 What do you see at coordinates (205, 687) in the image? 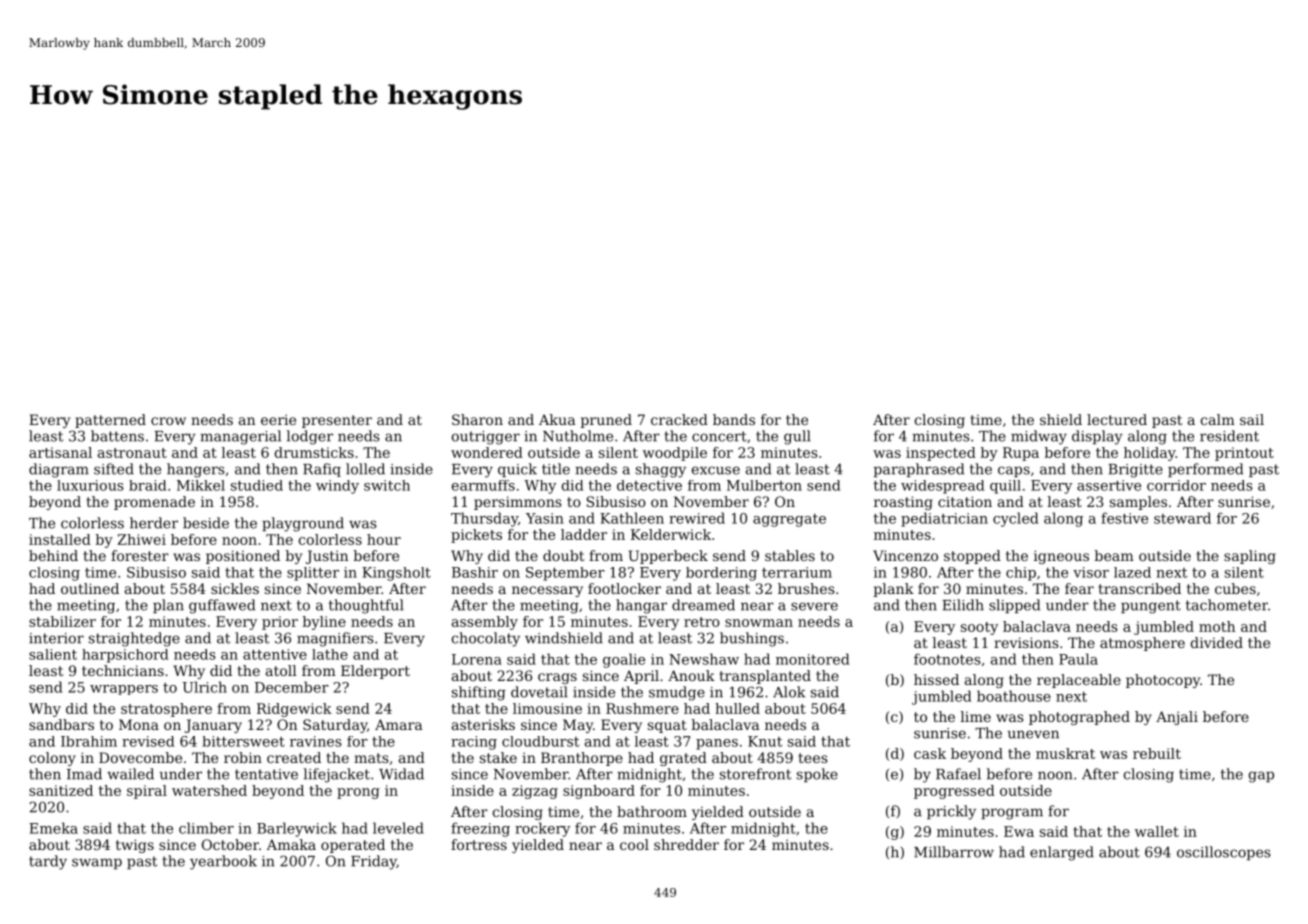
I see `Ulrich` at bounding box center [205, 687].
